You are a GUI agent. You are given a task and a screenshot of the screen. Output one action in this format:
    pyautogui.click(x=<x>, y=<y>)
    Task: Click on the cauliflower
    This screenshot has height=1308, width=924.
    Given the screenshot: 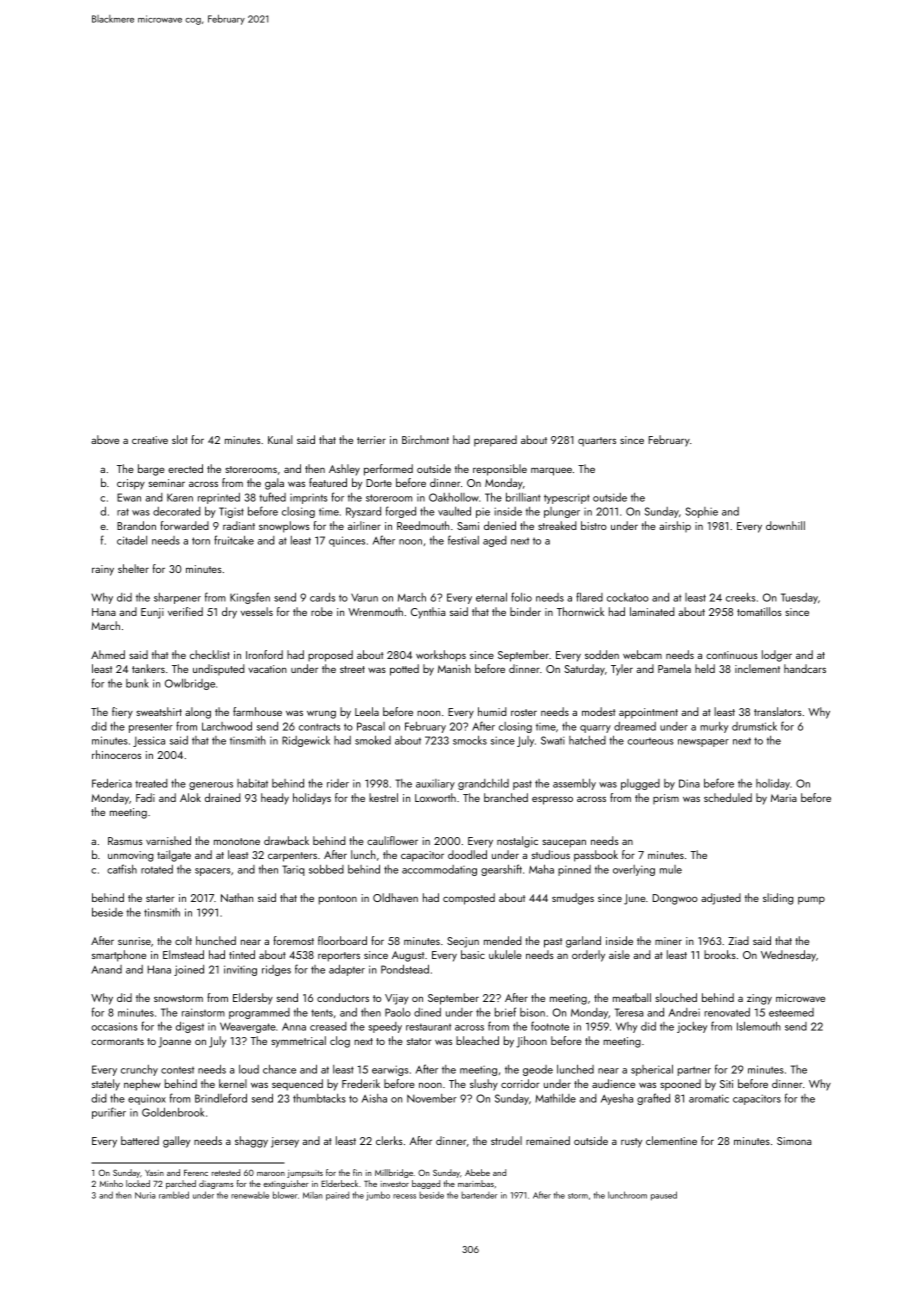 What is the action you would take?
    pyautogui.click(x=392, y=840)
